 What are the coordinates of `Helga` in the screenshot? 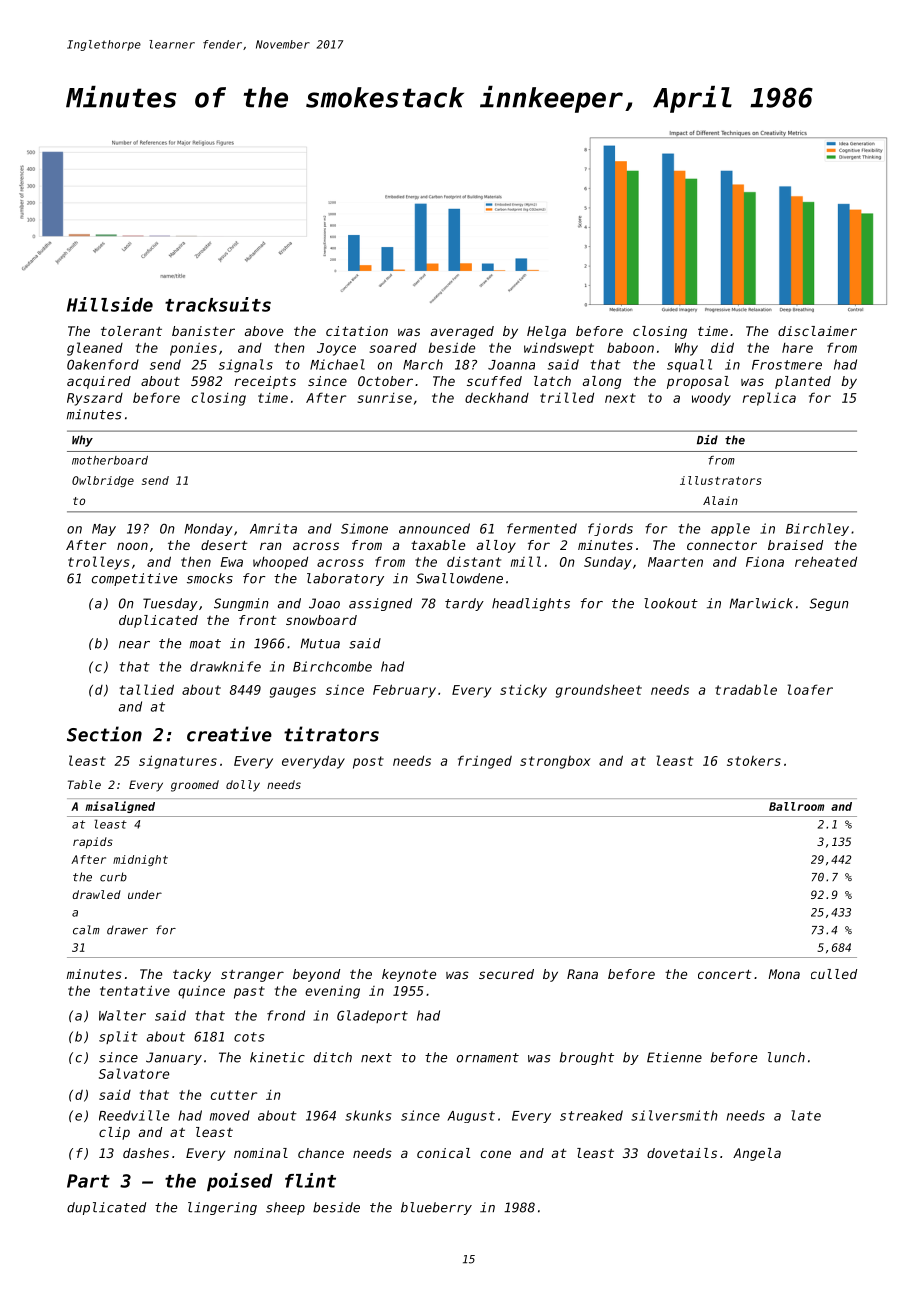 It's located at (546, 332).
